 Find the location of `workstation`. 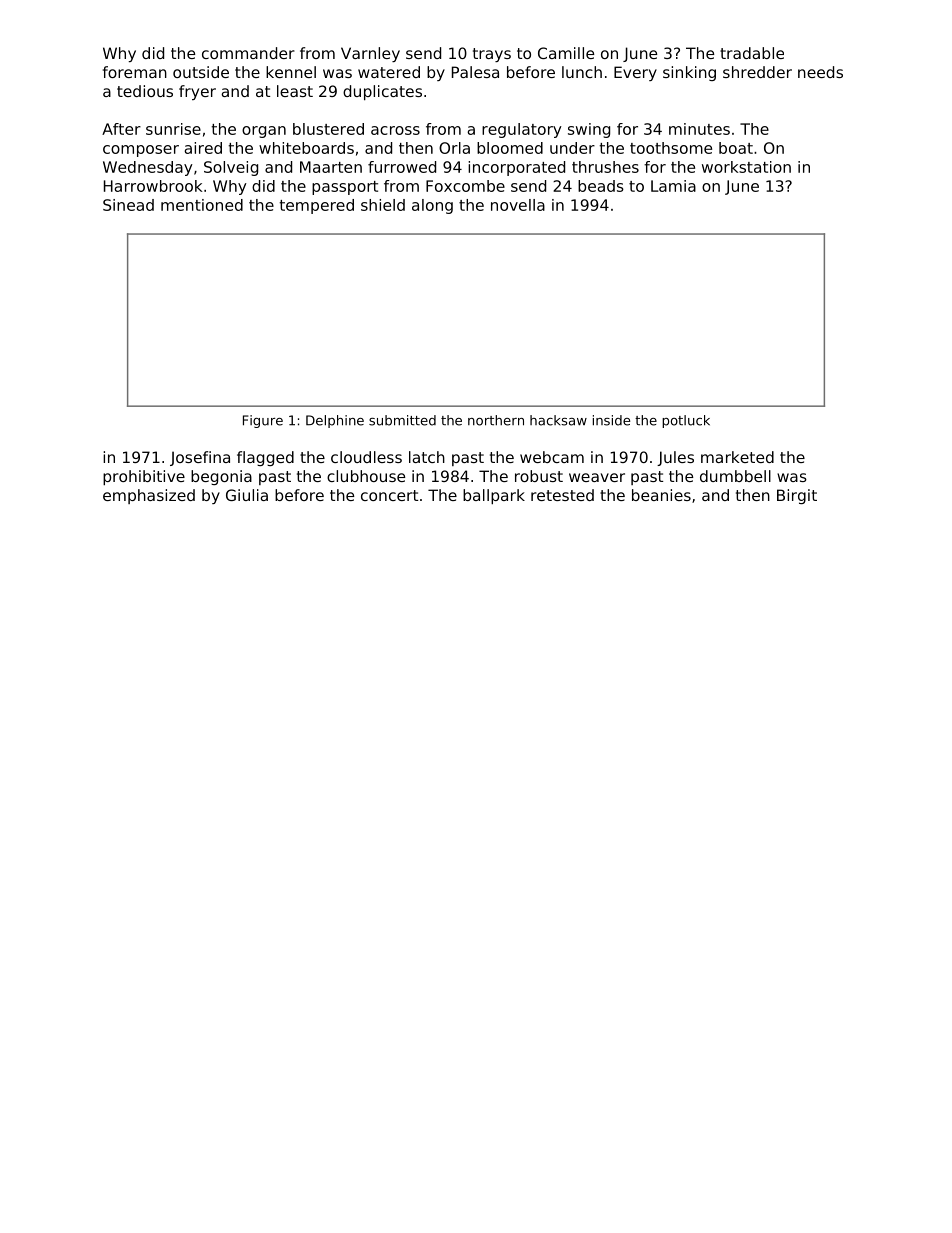

workstation is located at coordinates (746, 167).
